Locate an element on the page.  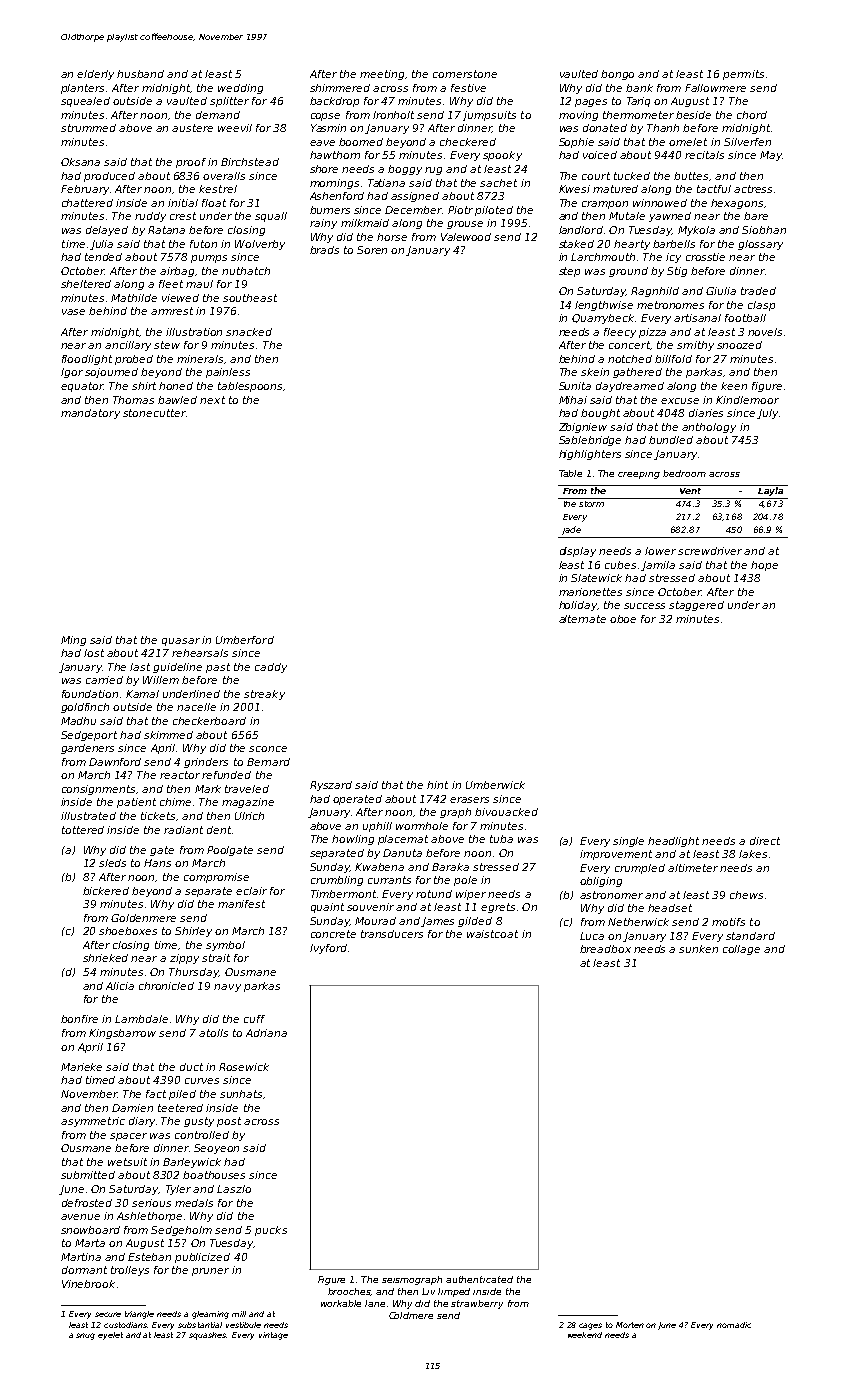
bivouacked is located at coordinates (506, 812).
